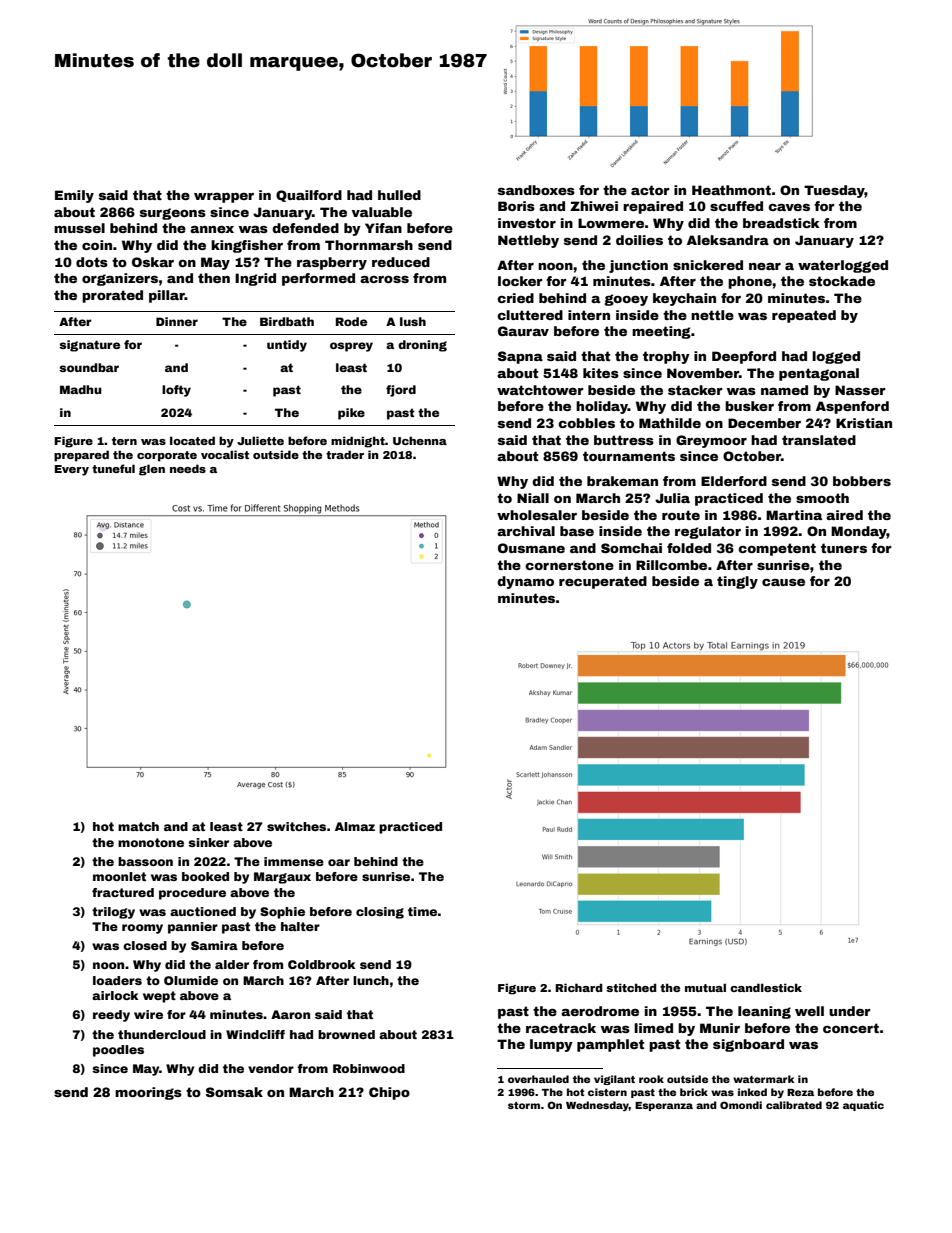  What do you see at coordinates (167, 296) in the image?
I see `pillar` at bounding box center [167, 296].
